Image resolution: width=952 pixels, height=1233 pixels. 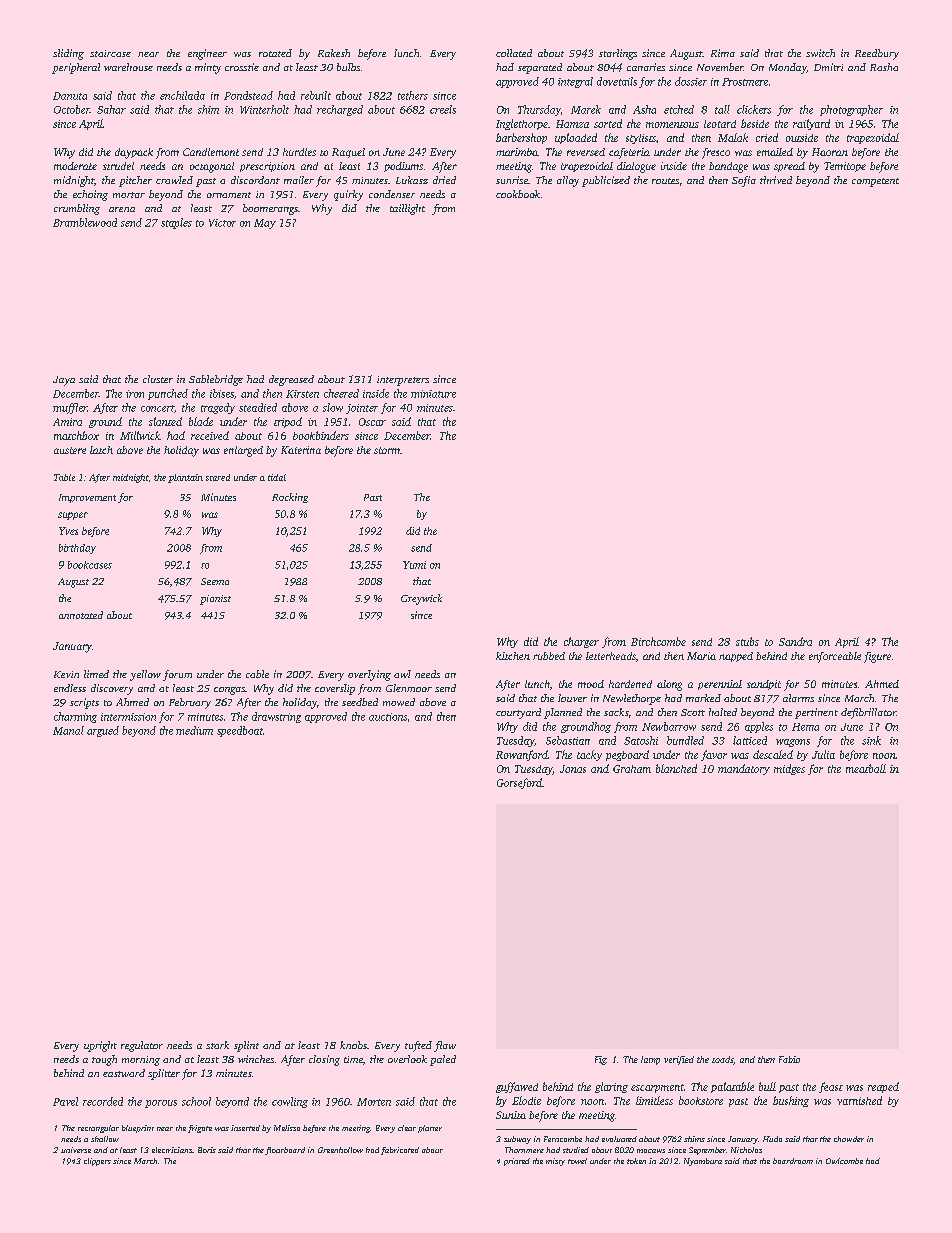 I want to click on midges, so click(x=789, y=769).
